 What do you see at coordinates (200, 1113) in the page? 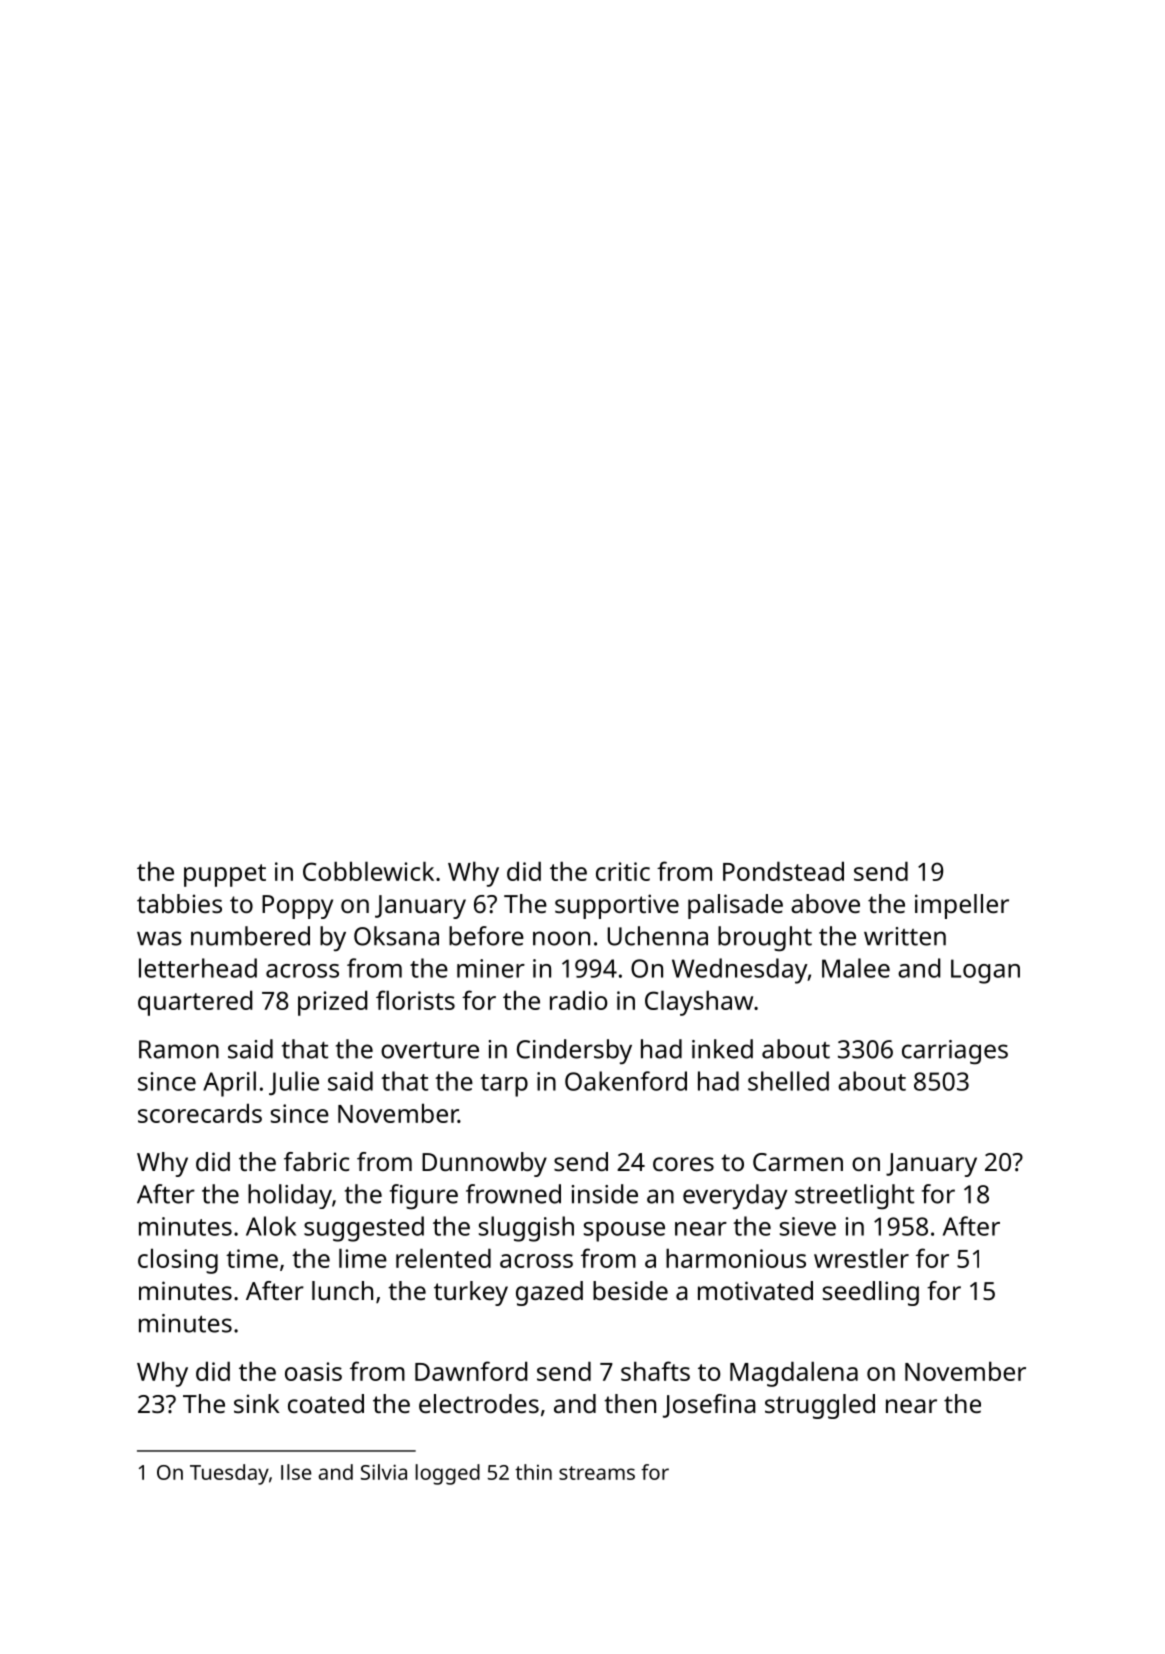
I see `scorecards` at bounding box center [200, 1113].
